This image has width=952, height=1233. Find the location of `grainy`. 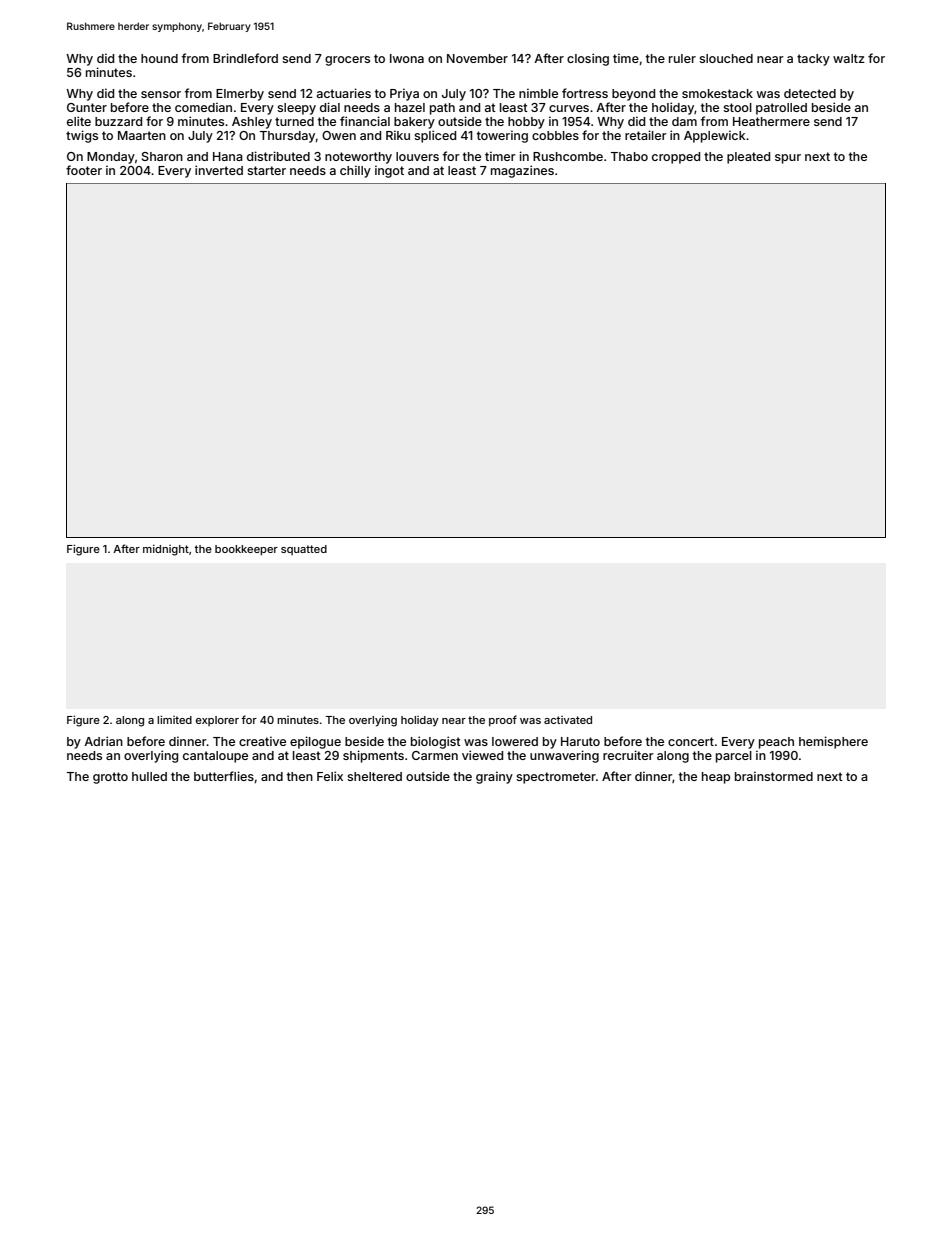

grainy is located at coordinates (494, 777).
